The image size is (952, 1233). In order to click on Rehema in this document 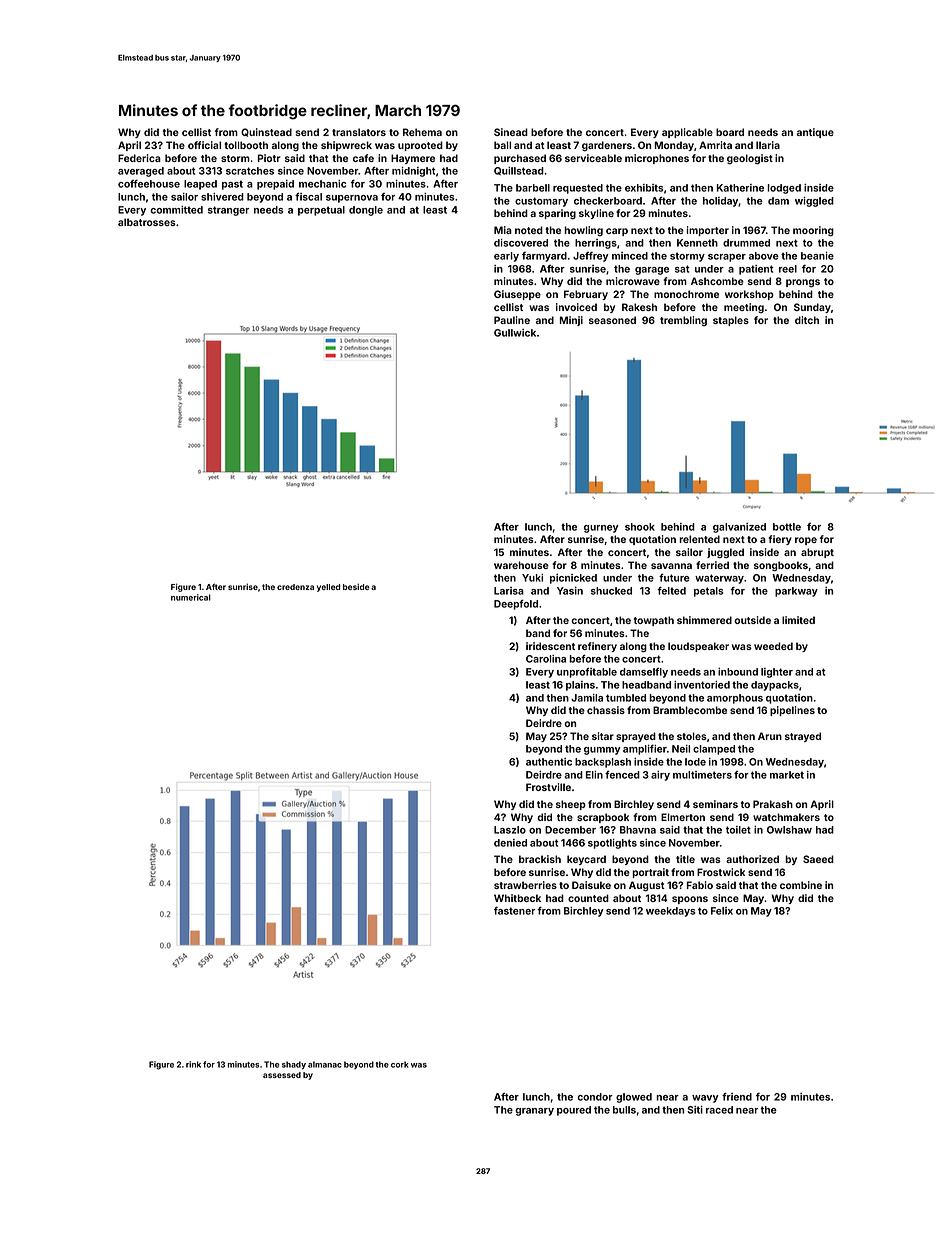, I will do `click(422, 132)`.
